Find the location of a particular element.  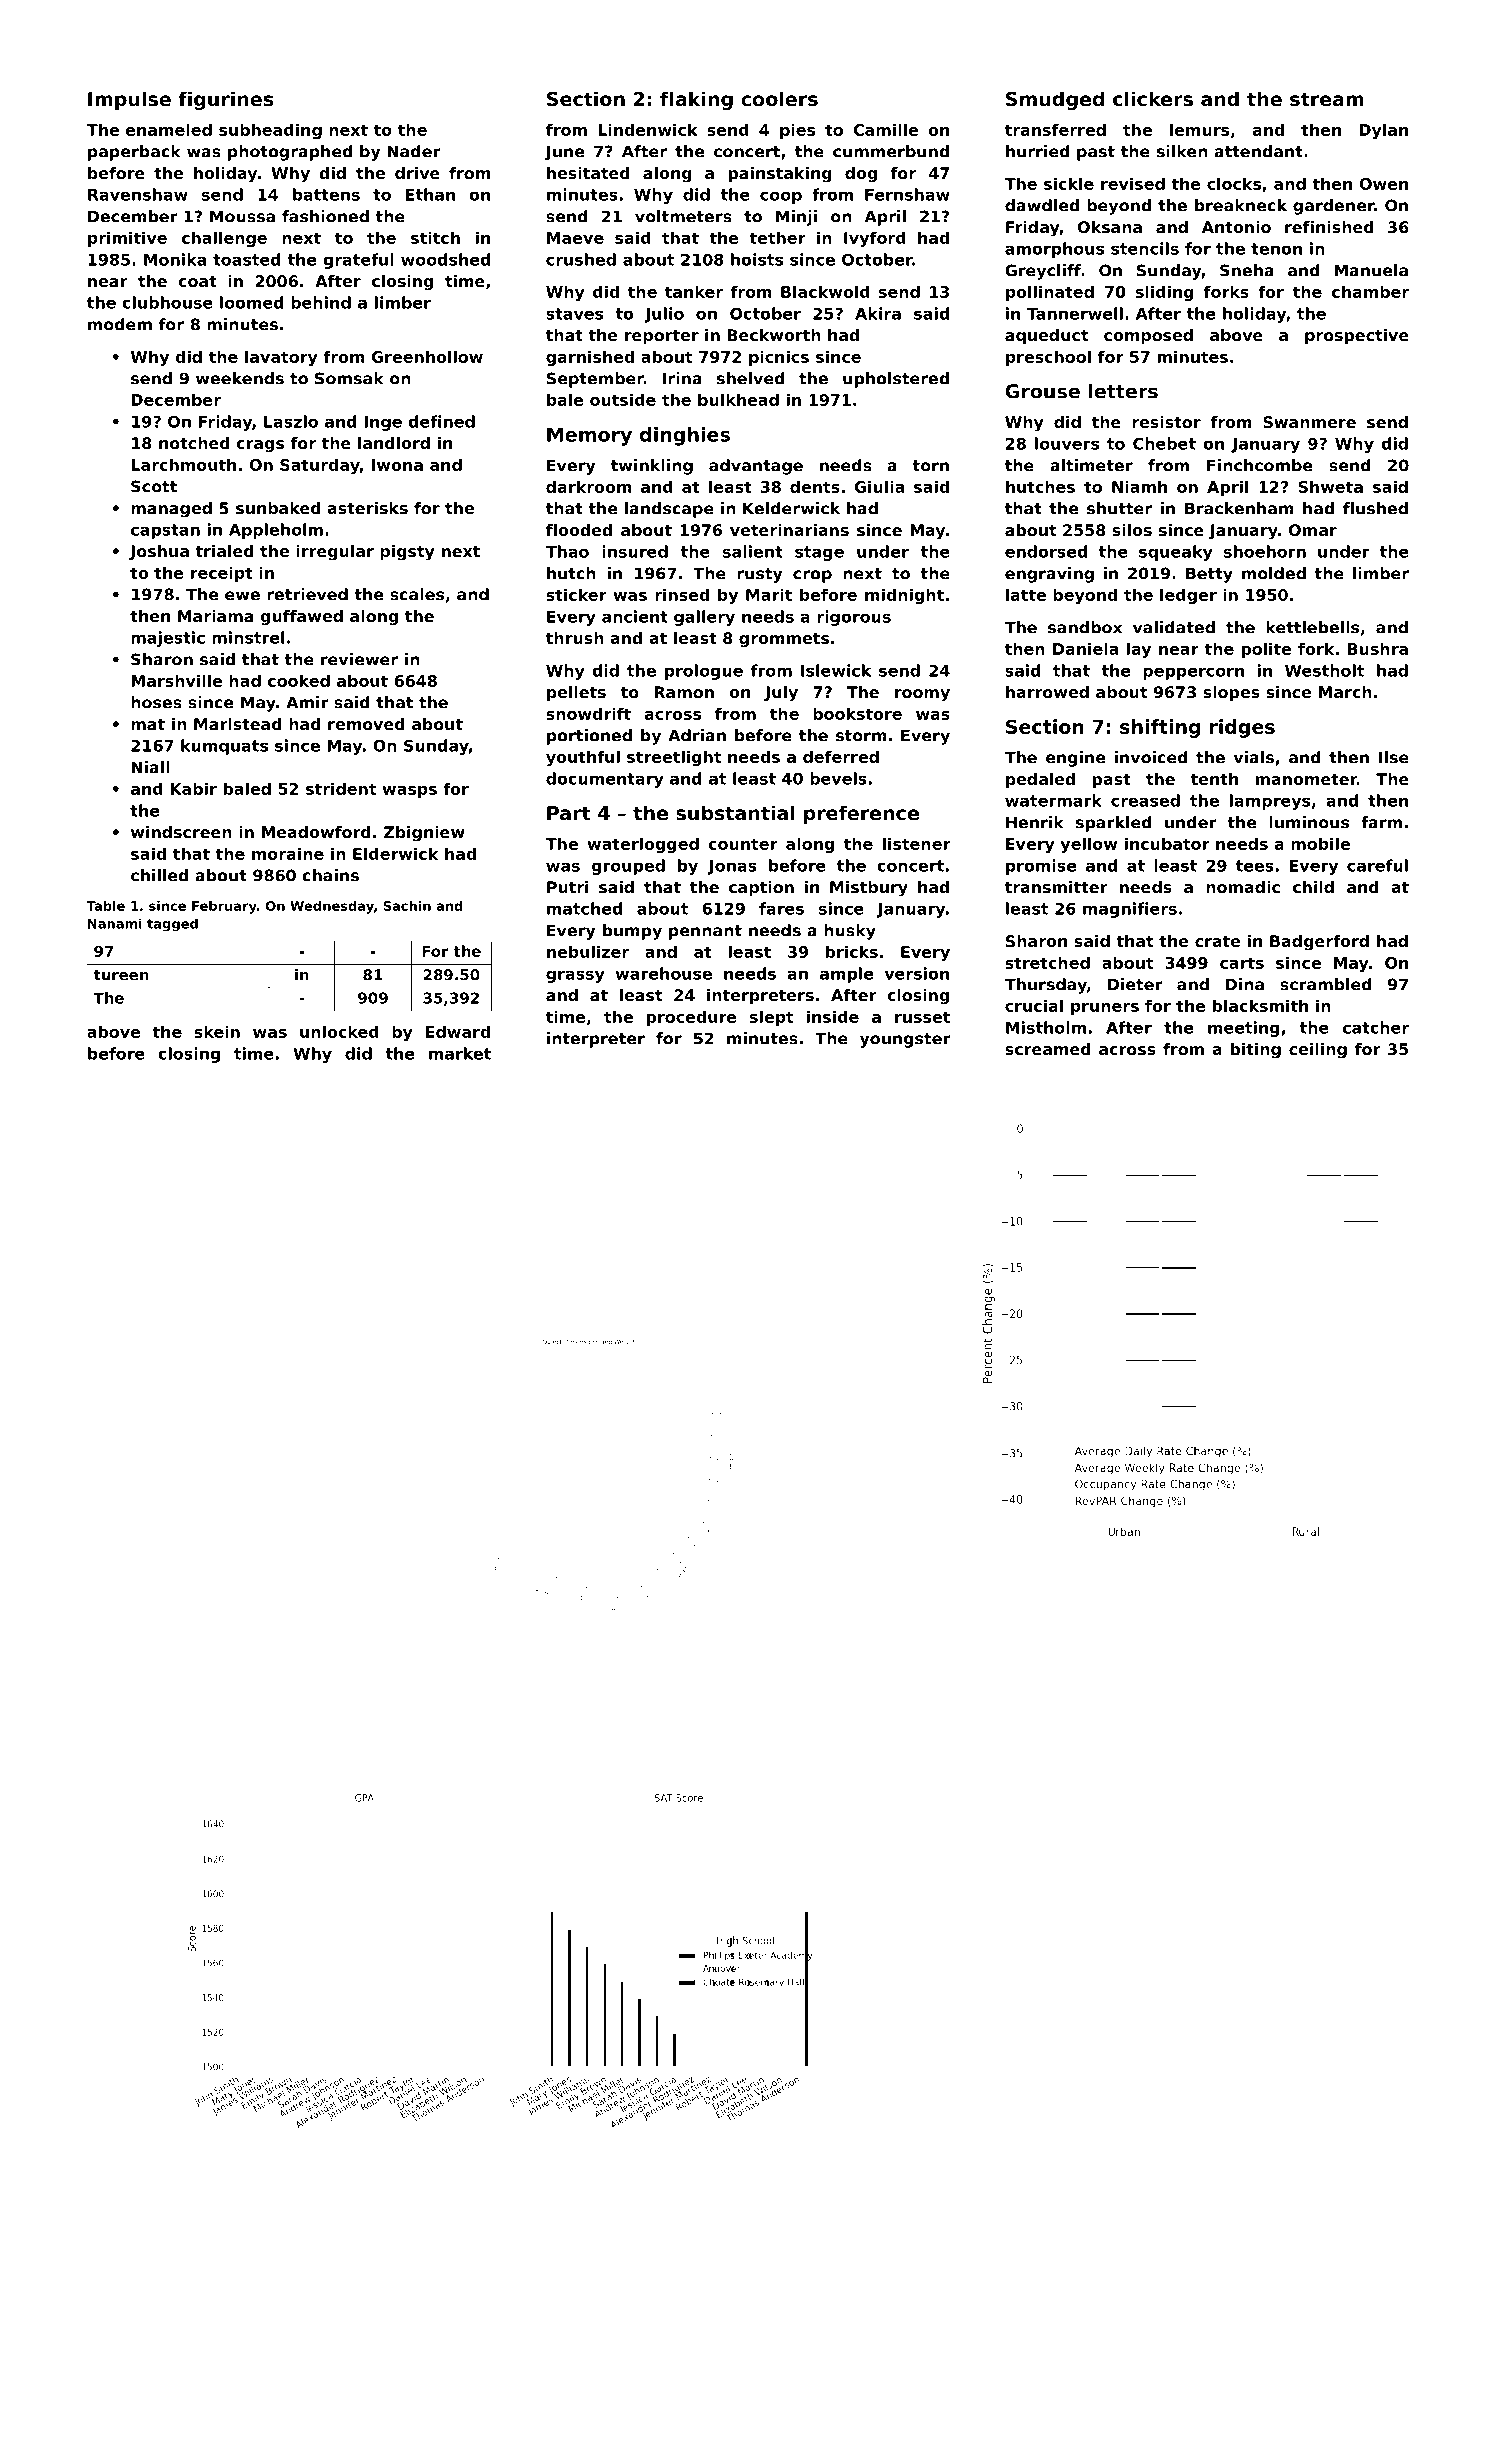

invoiced is located at coordinates (1151, 757).
